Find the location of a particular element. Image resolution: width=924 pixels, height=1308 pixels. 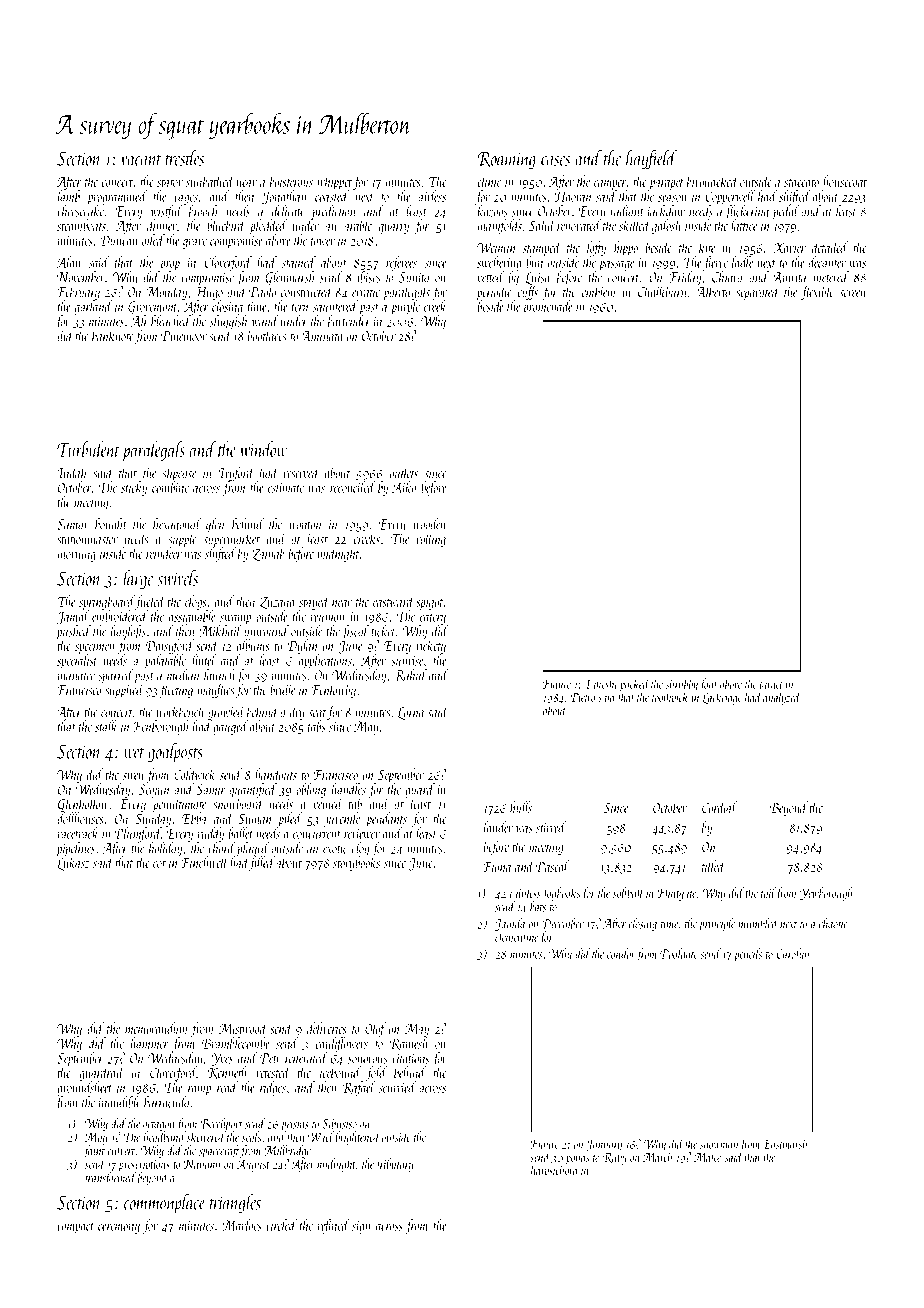

hexagonal is located at coordinates (177, 525).
